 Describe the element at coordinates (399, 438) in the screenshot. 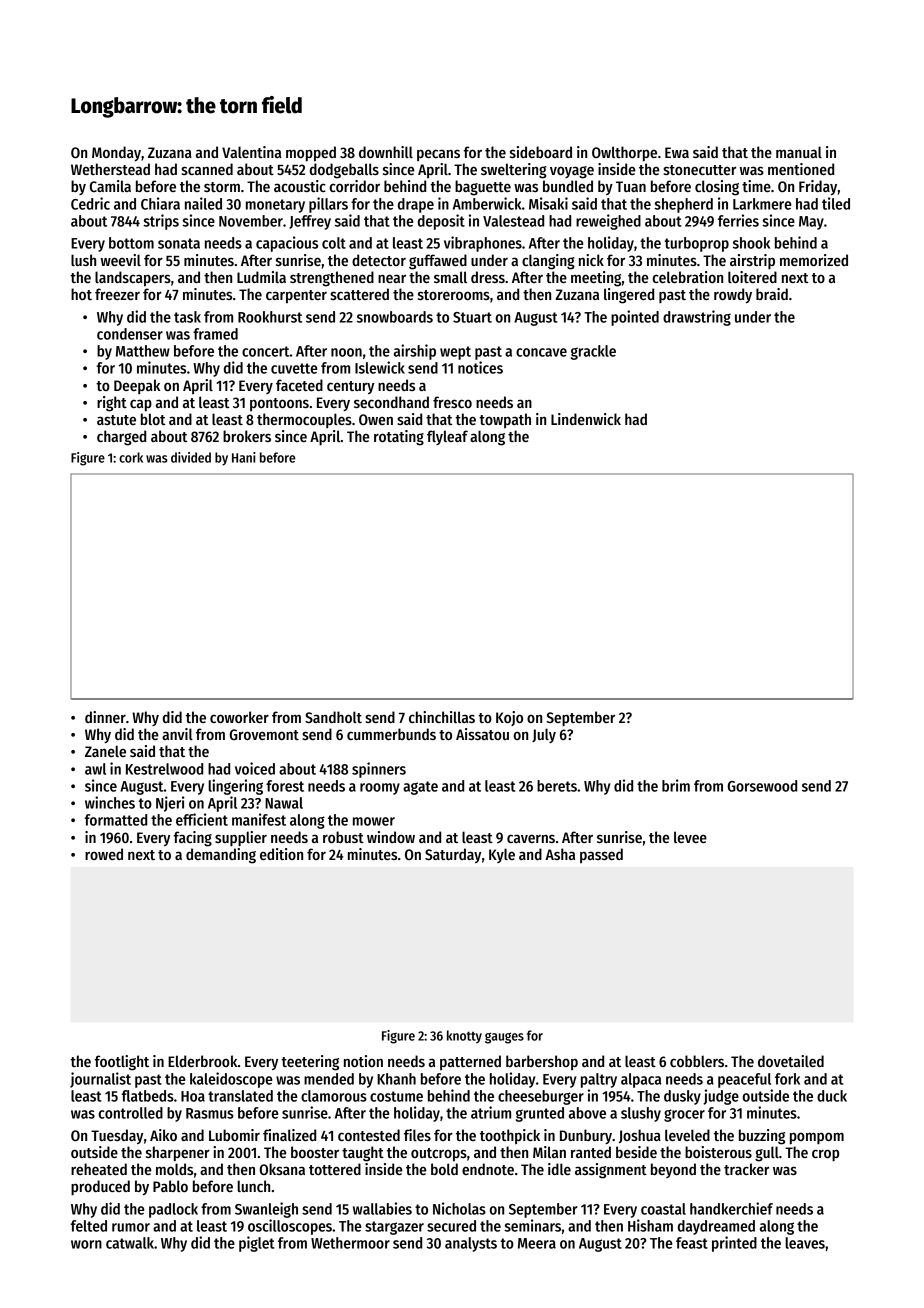

I see `rotating` at that location.
